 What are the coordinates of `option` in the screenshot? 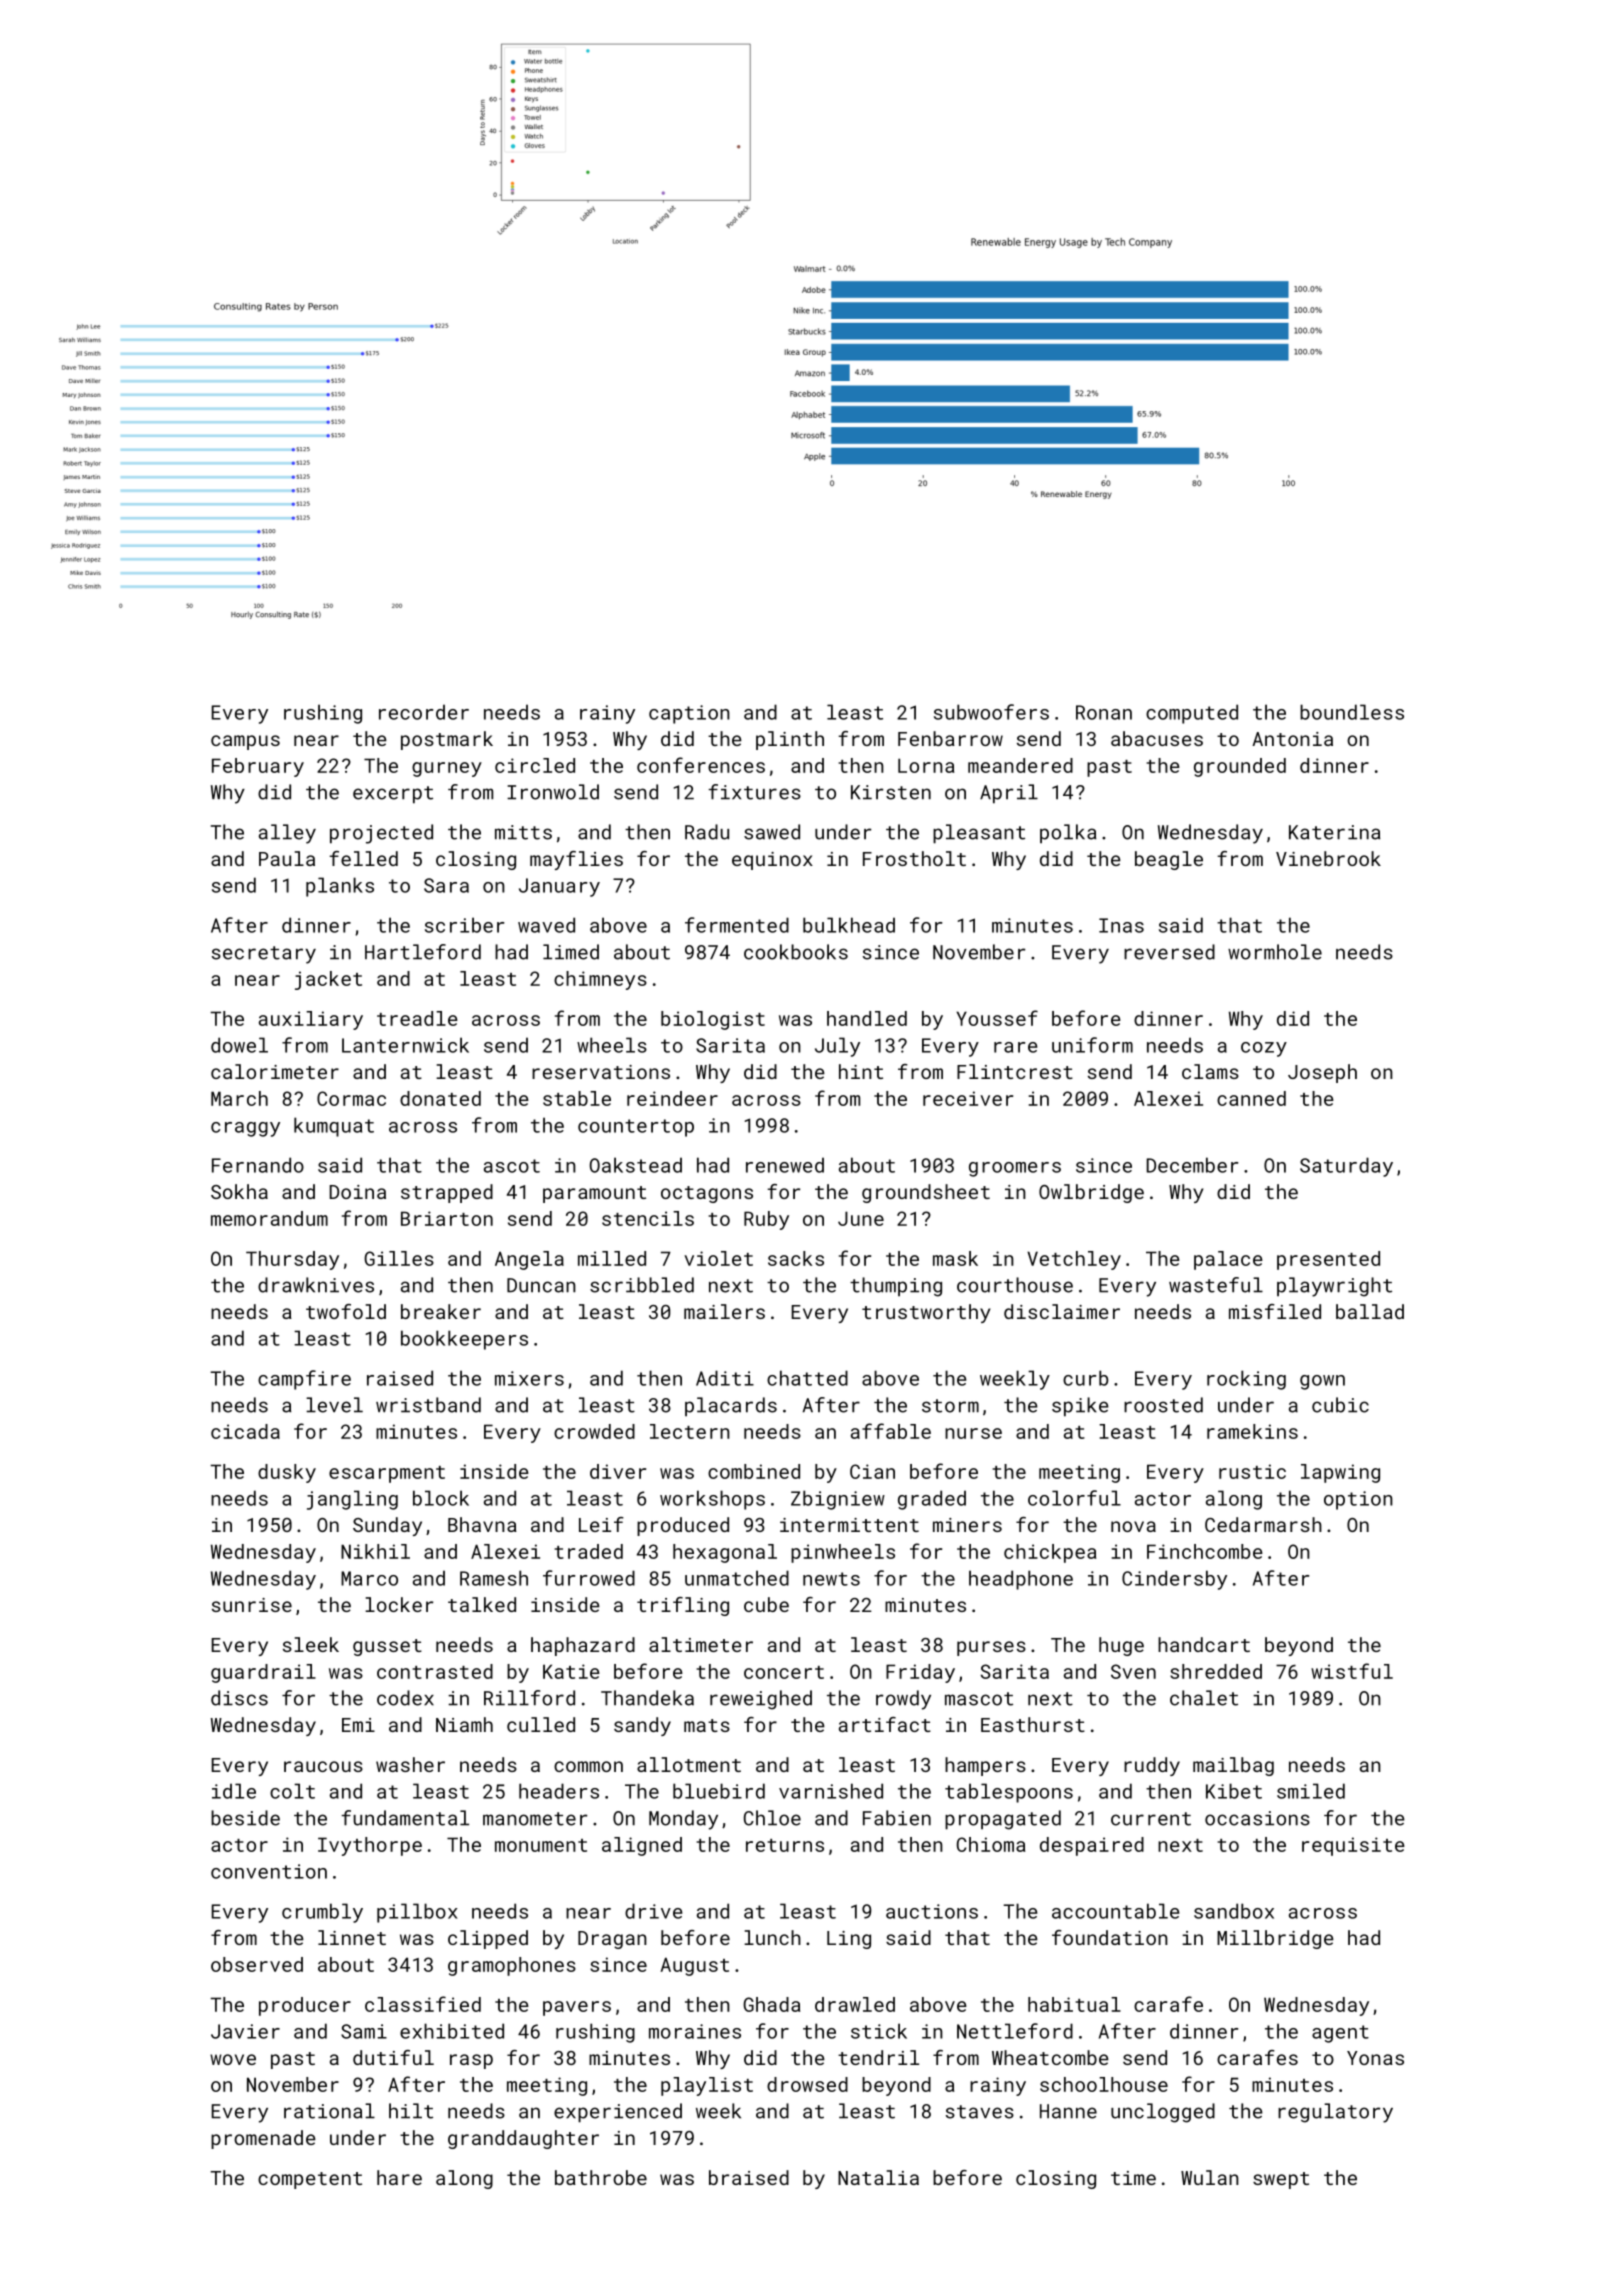 It's located at (1358, 1500).
